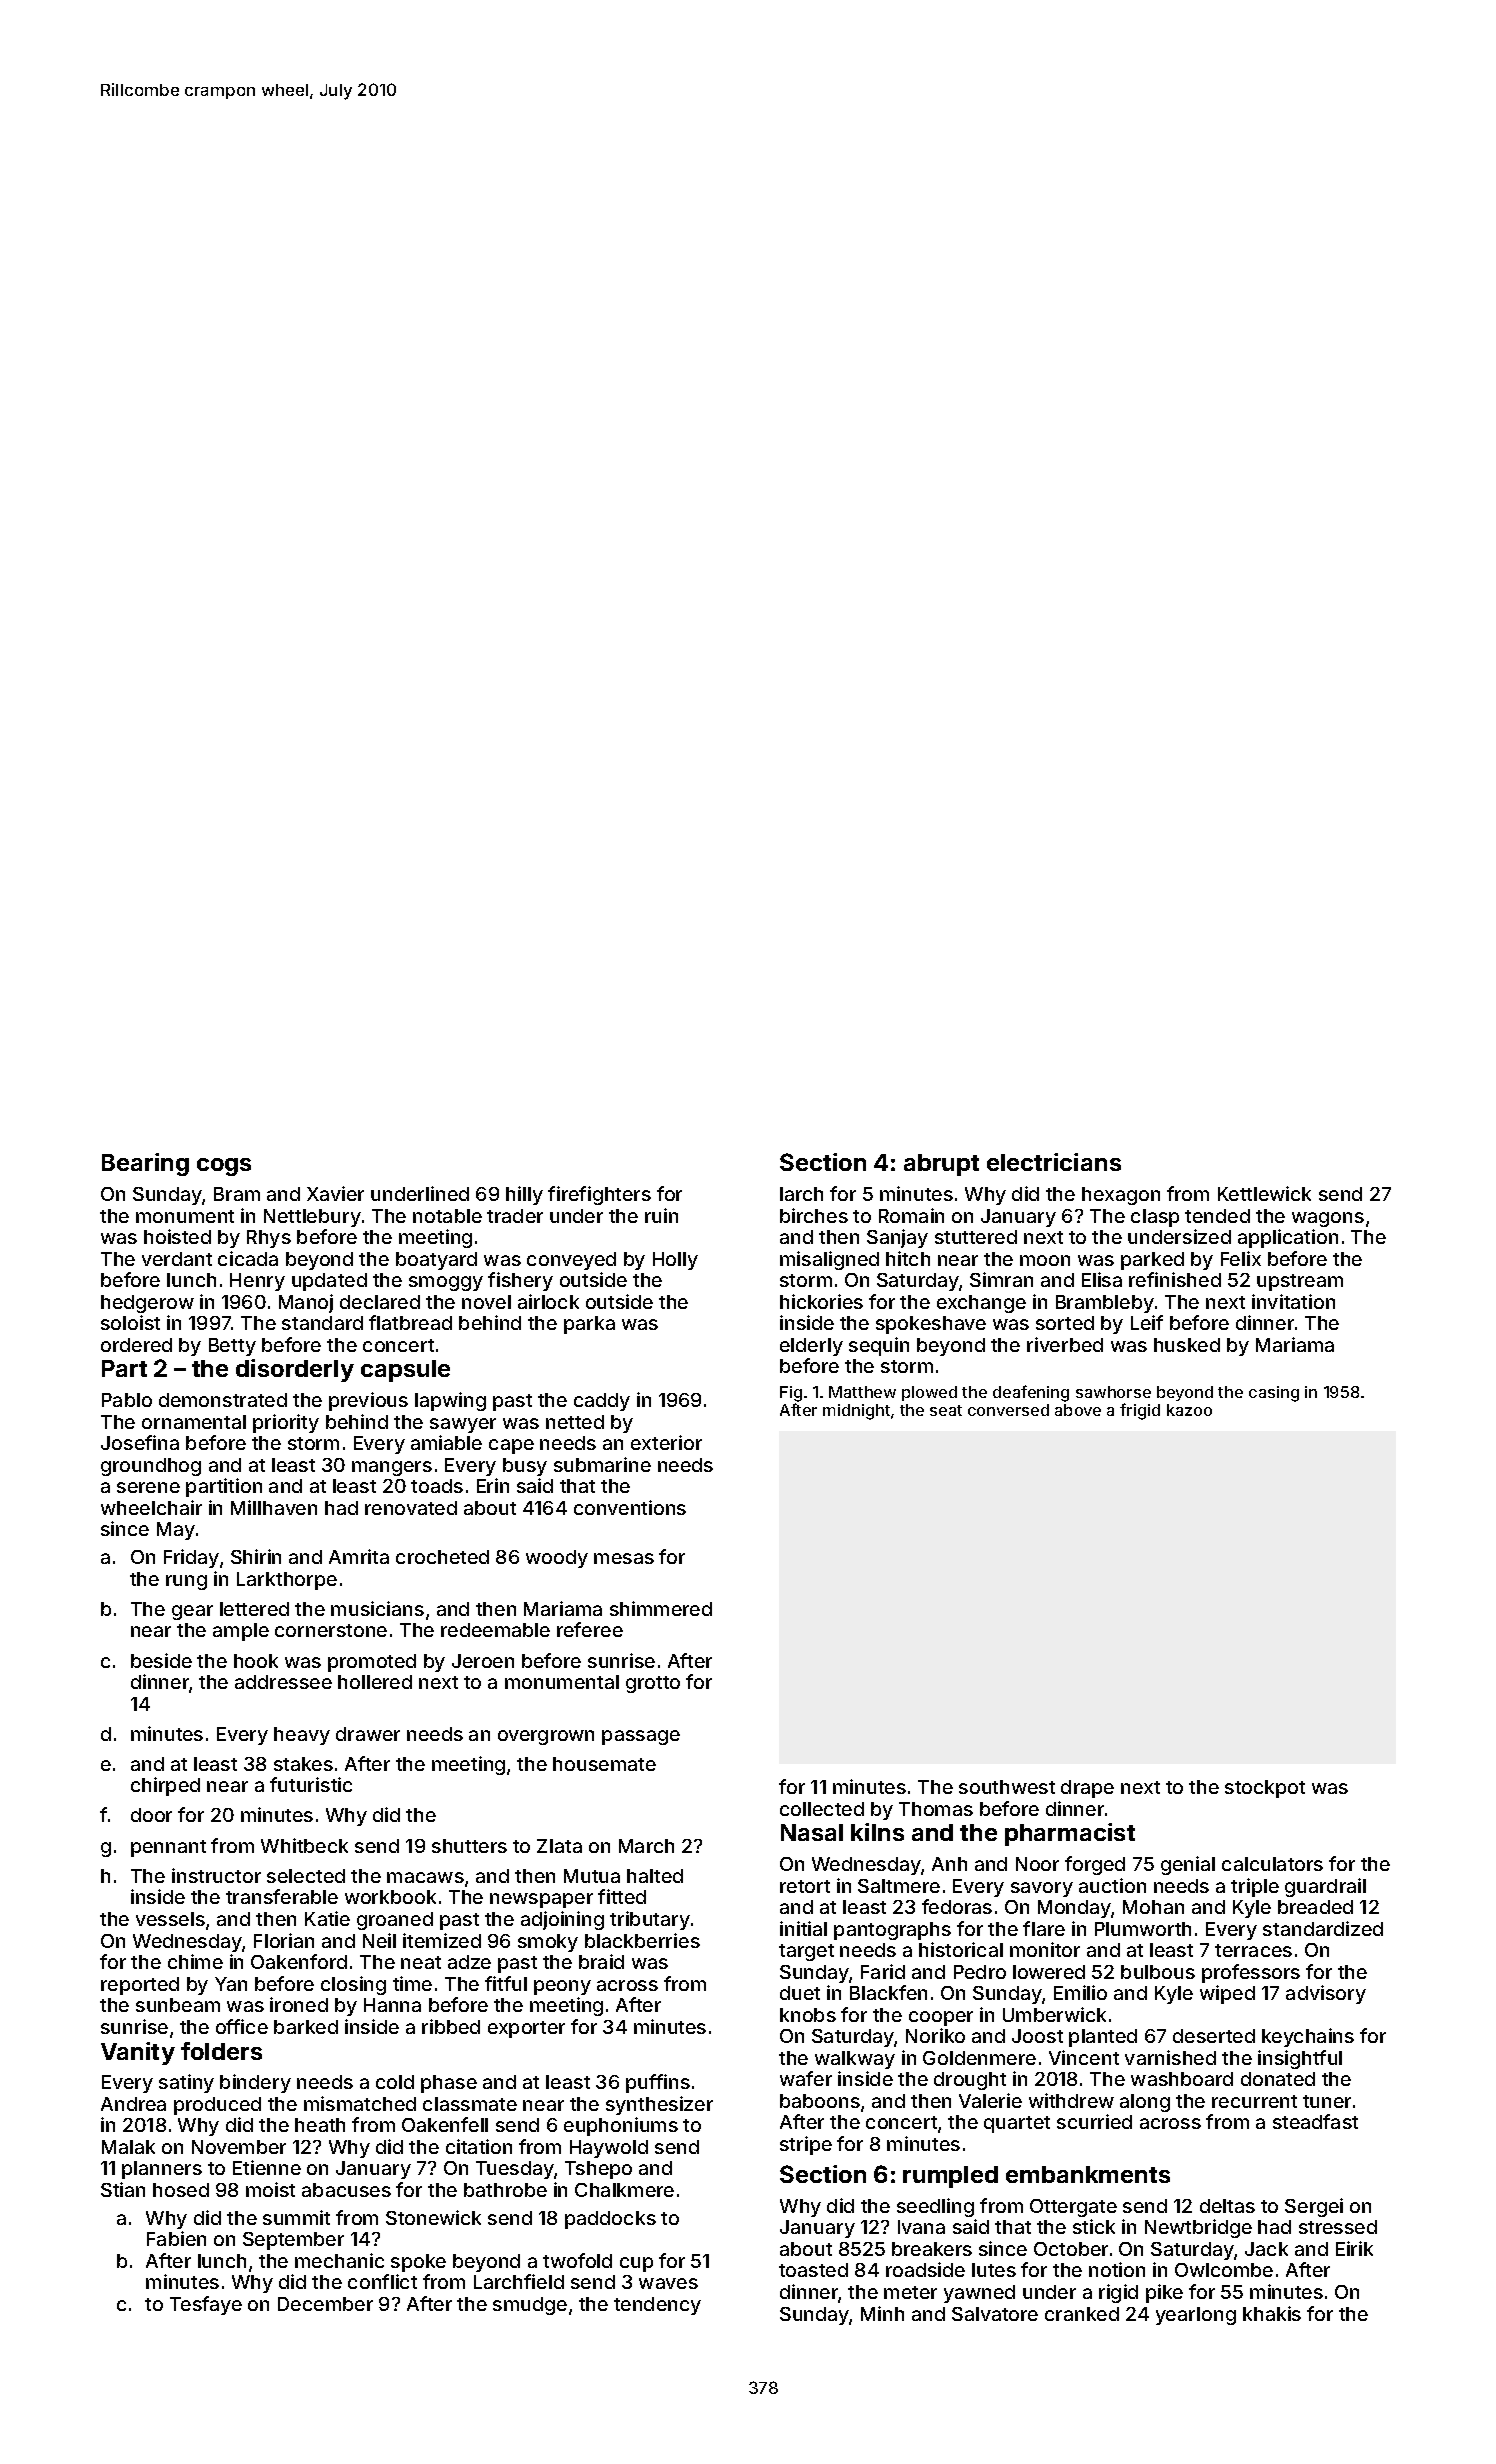 This screenshot has width=1496, height=2464. Describe the element at coordinates (145, 1164) in the screenshot. I see `Bearing` at that location.
